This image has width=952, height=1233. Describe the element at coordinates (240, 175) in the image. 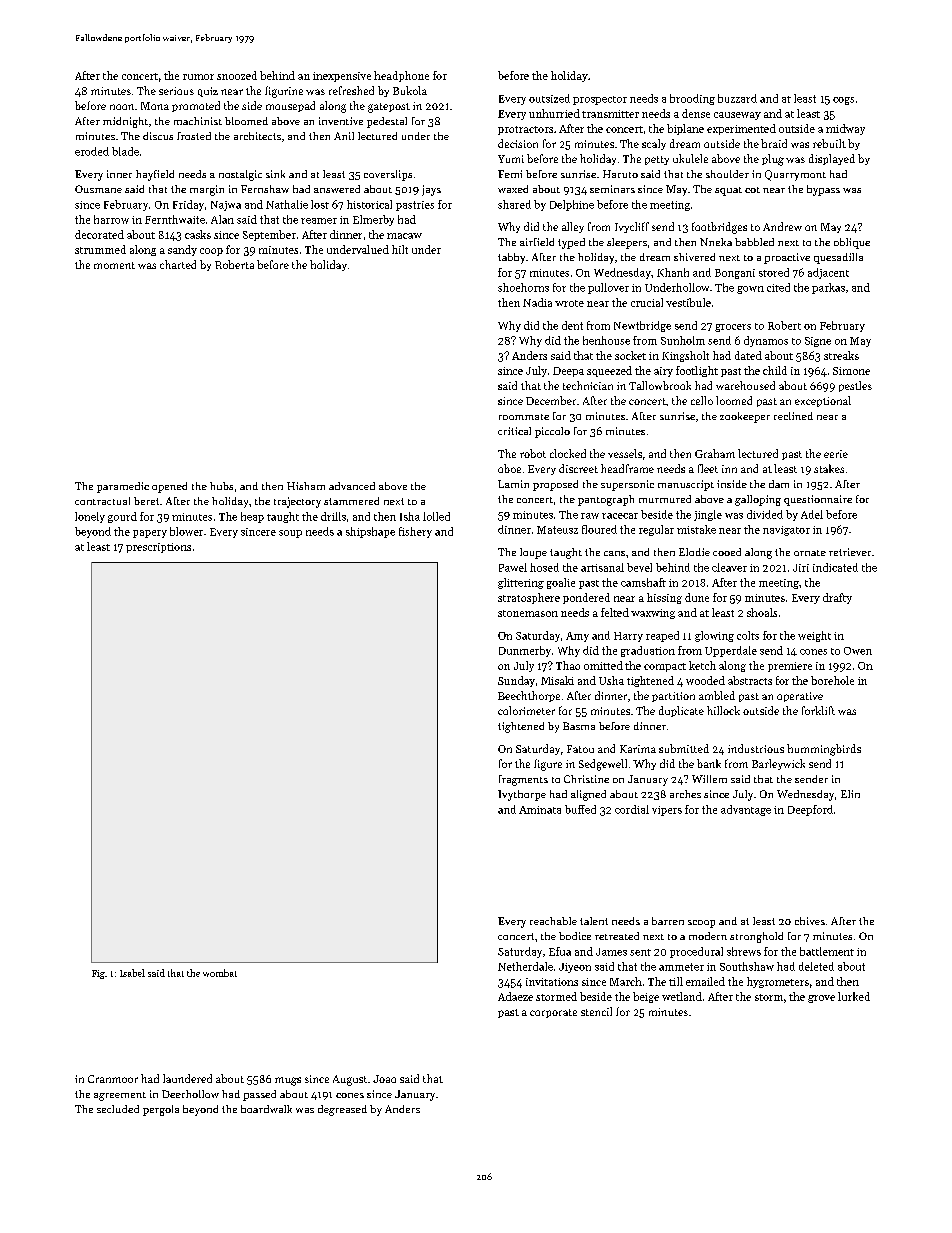

I see `nostalgic` at that location.
